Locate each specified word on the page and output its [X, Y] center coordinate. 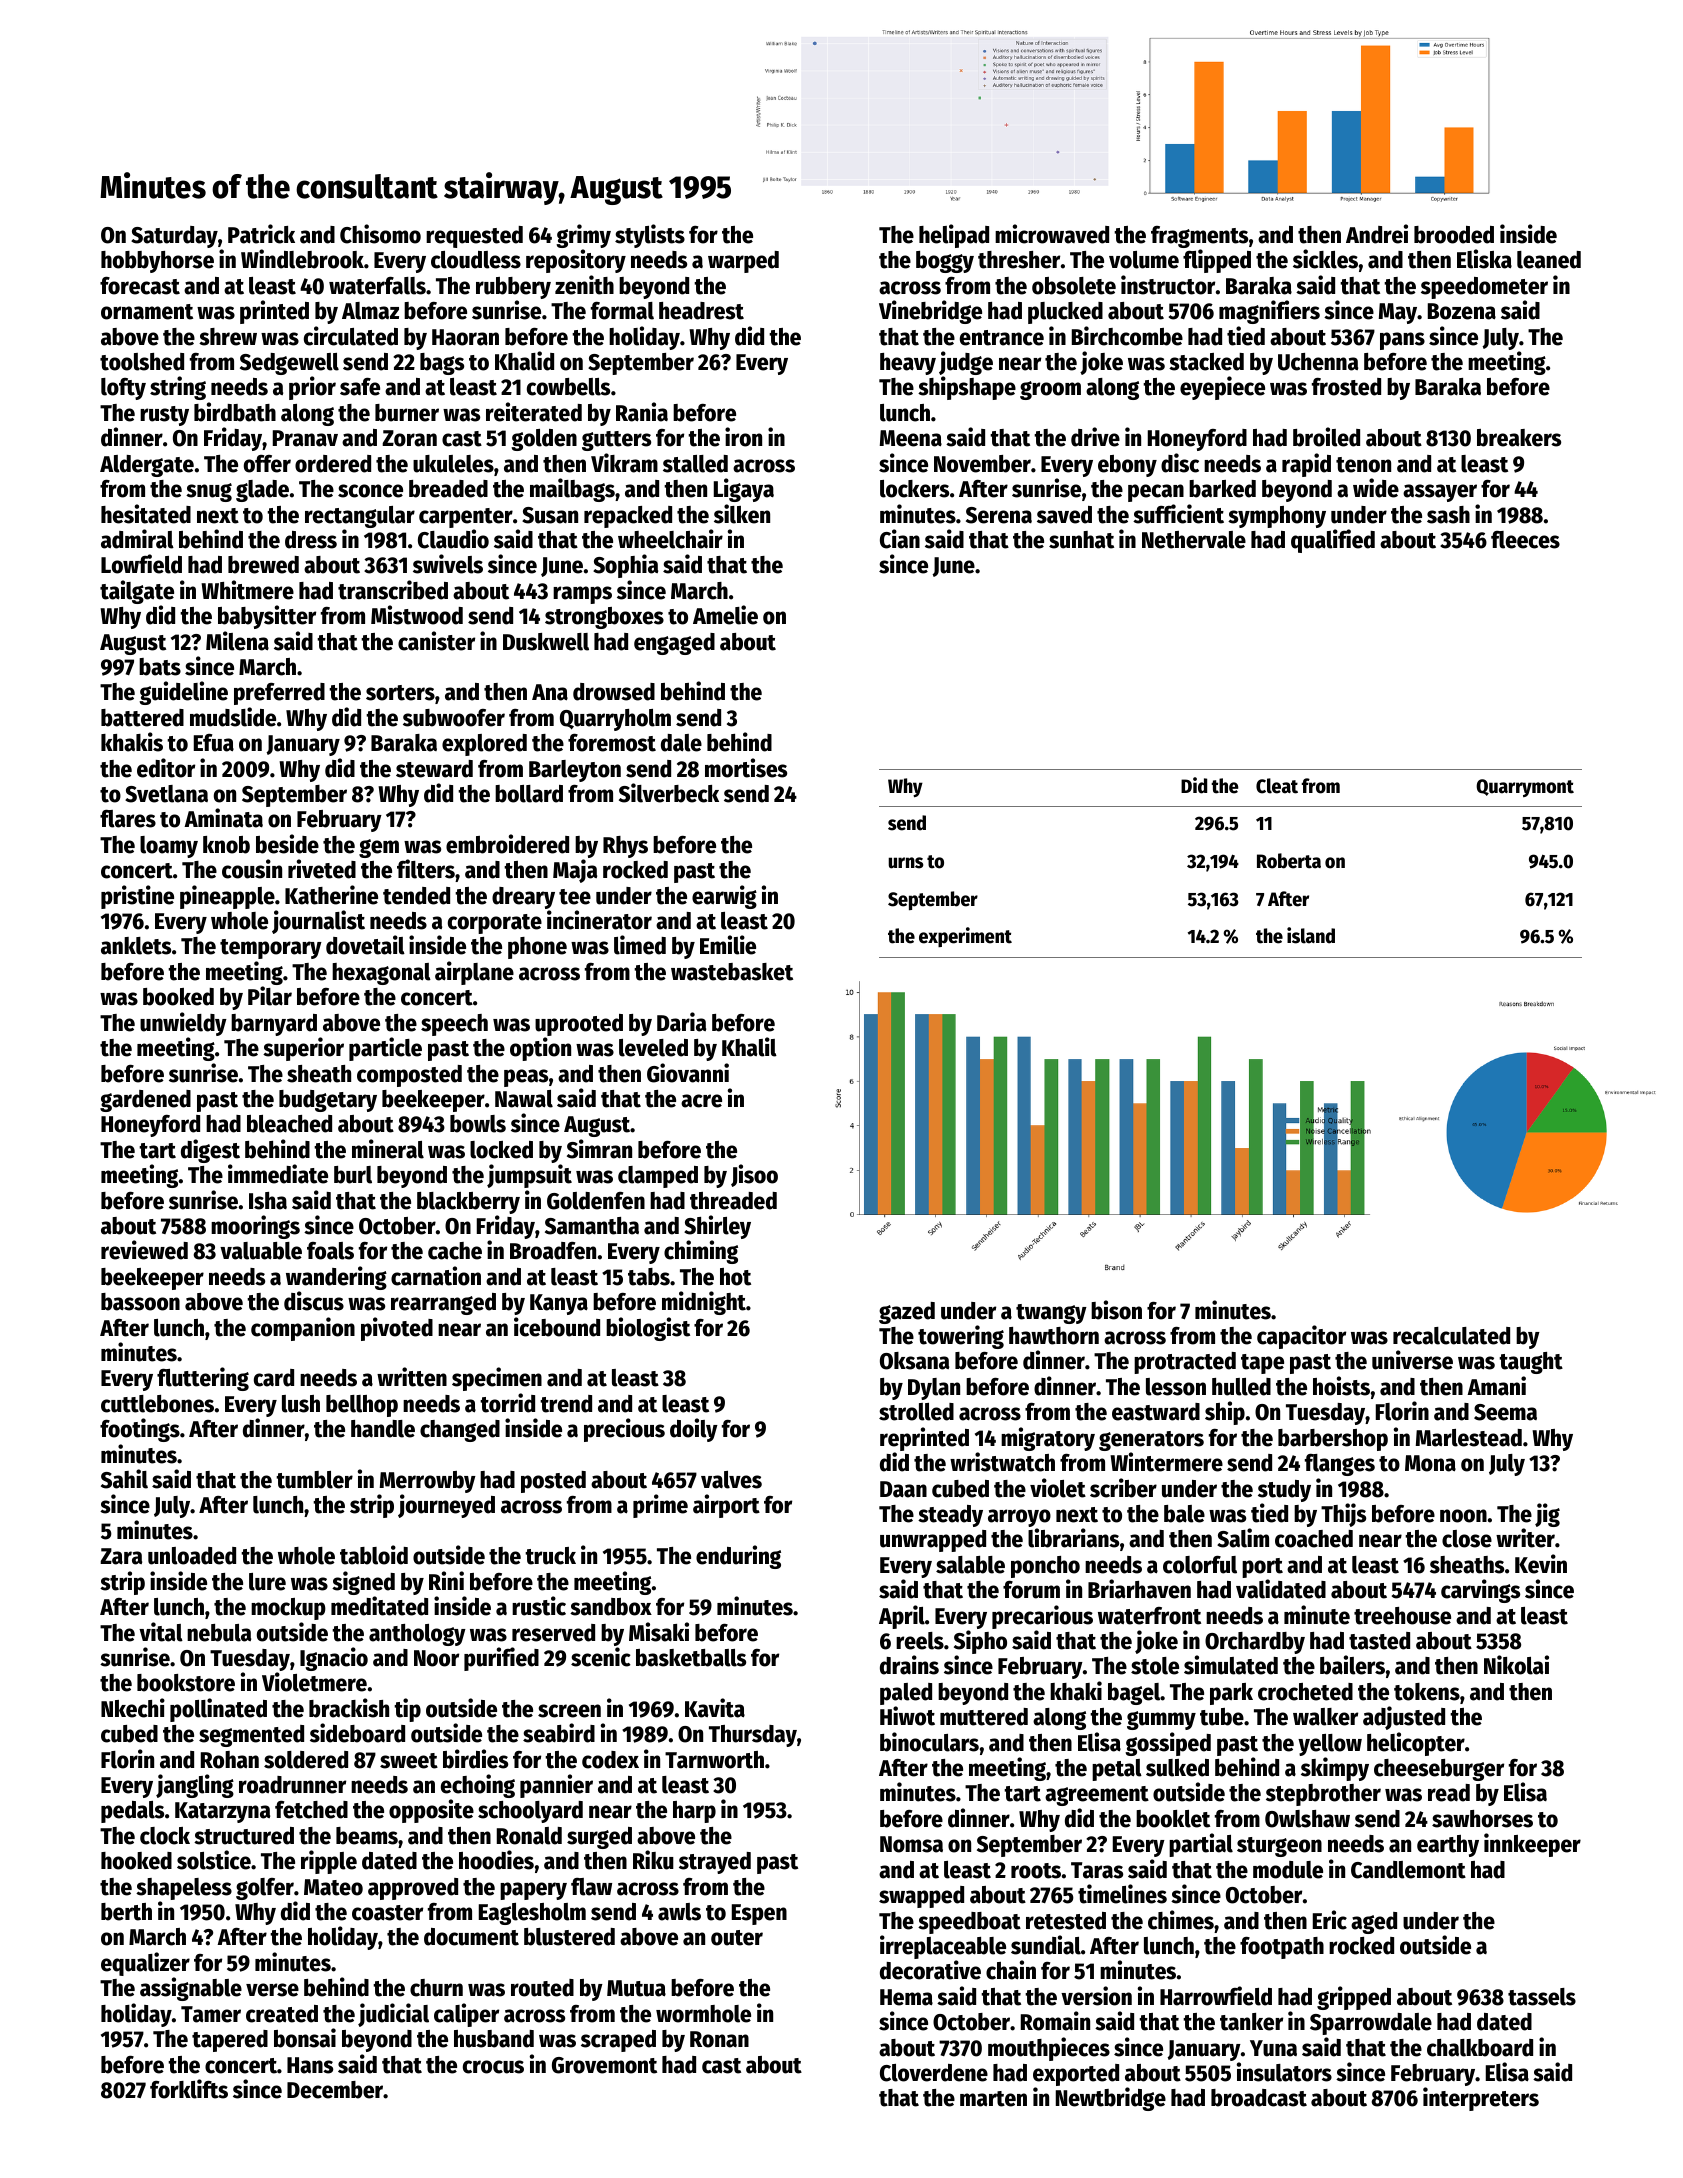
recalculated [1451, 1336]
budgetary [328, 1101]
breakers [1519, 438]
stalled [695, 464]
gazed [907, 1313]
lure [267, 1582]
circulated [351, 336]
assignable [191, 1989]
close [1467, 1539]
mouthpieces [1049, 2049]
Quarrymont [1525, 788]
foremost [612, 743]
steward [434, 769]
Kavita [715, 1708]
